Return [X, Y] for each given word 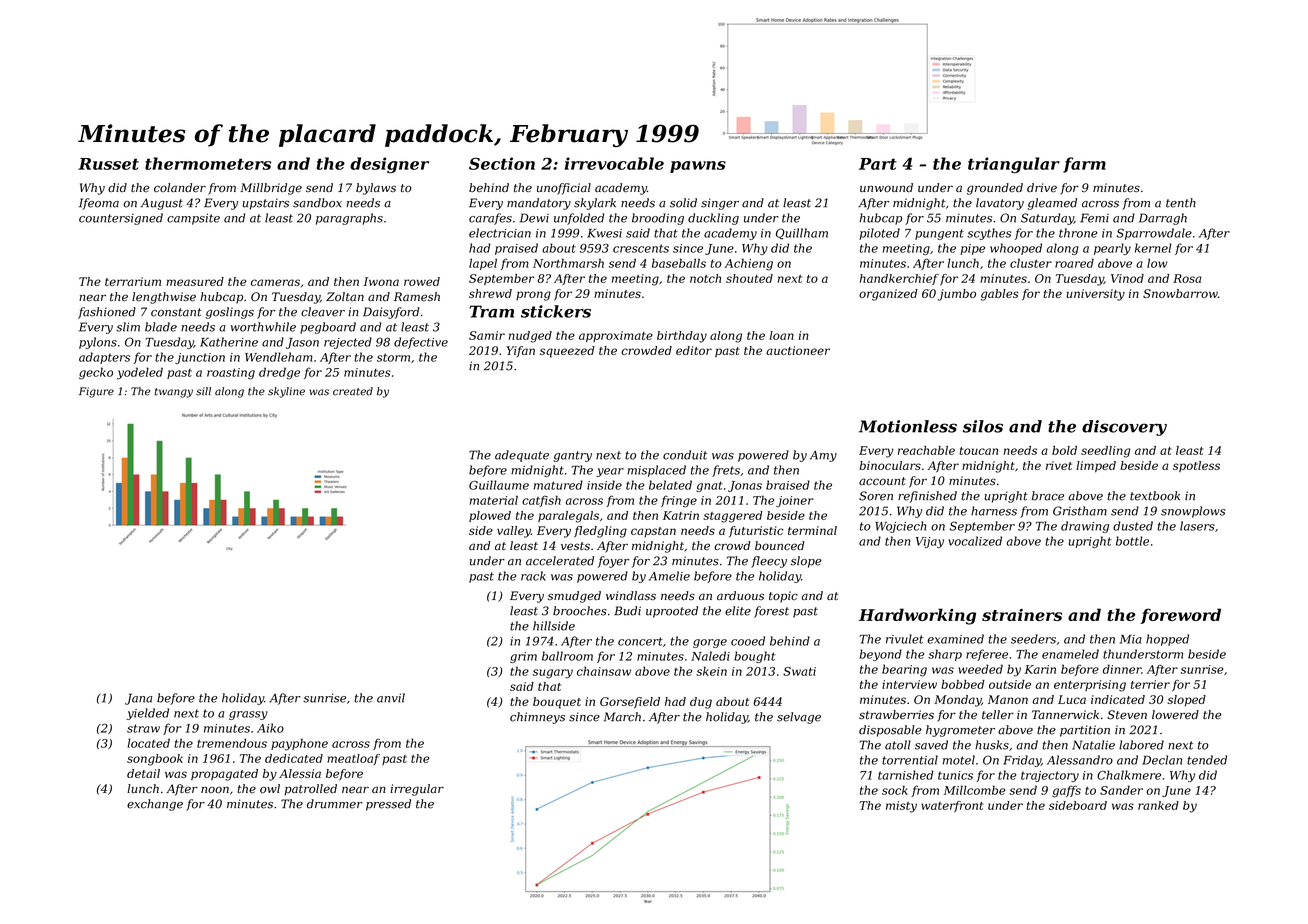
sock [895, 790]
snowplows [1193, 512]
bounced [780, 546]
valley [514, 532]
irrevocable [614, 163]
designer [389, 165]
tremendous [232, 743]
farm [1084, 165]
